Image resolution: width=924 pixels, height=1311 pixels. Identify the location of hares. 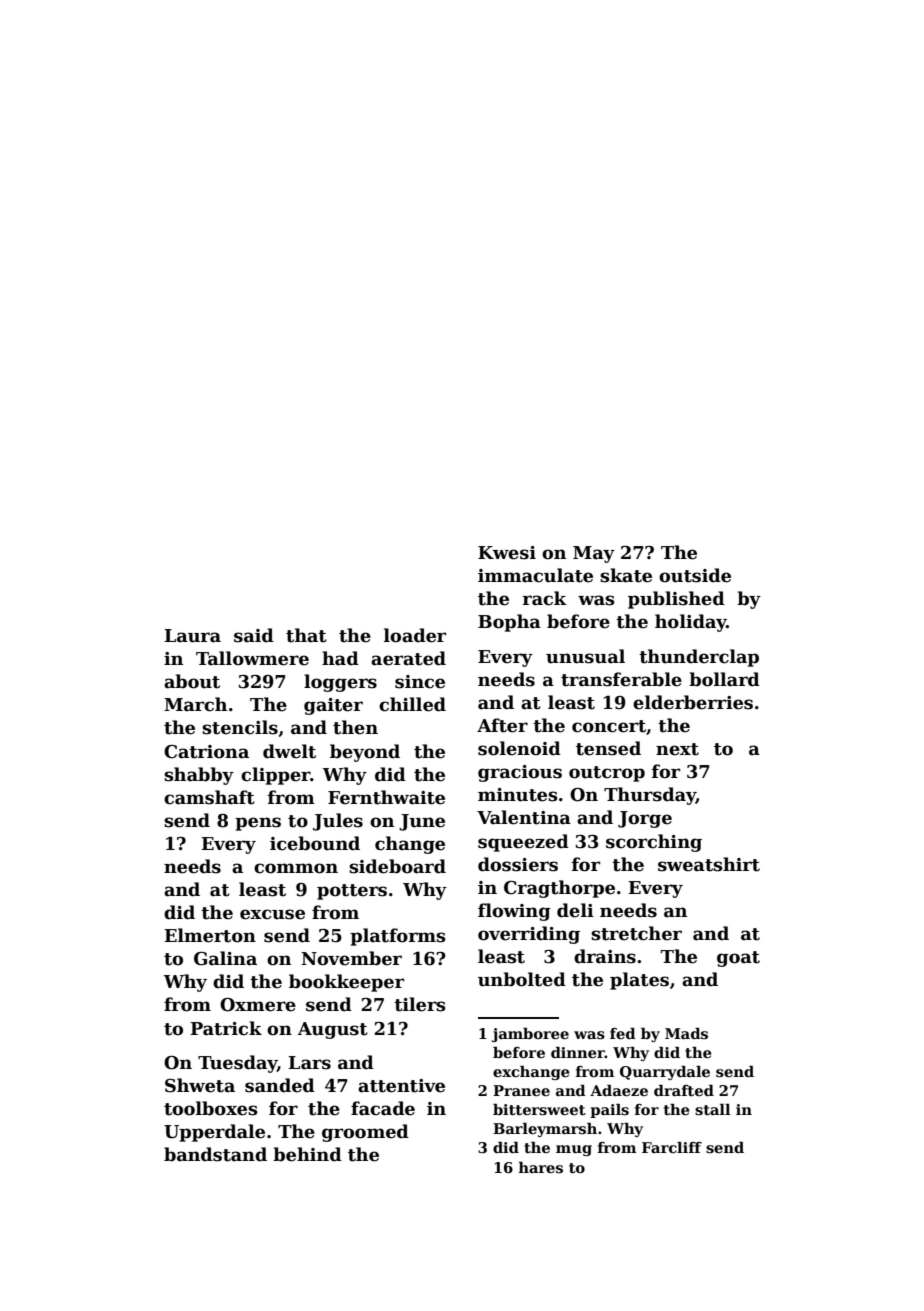
(541, 1167).
